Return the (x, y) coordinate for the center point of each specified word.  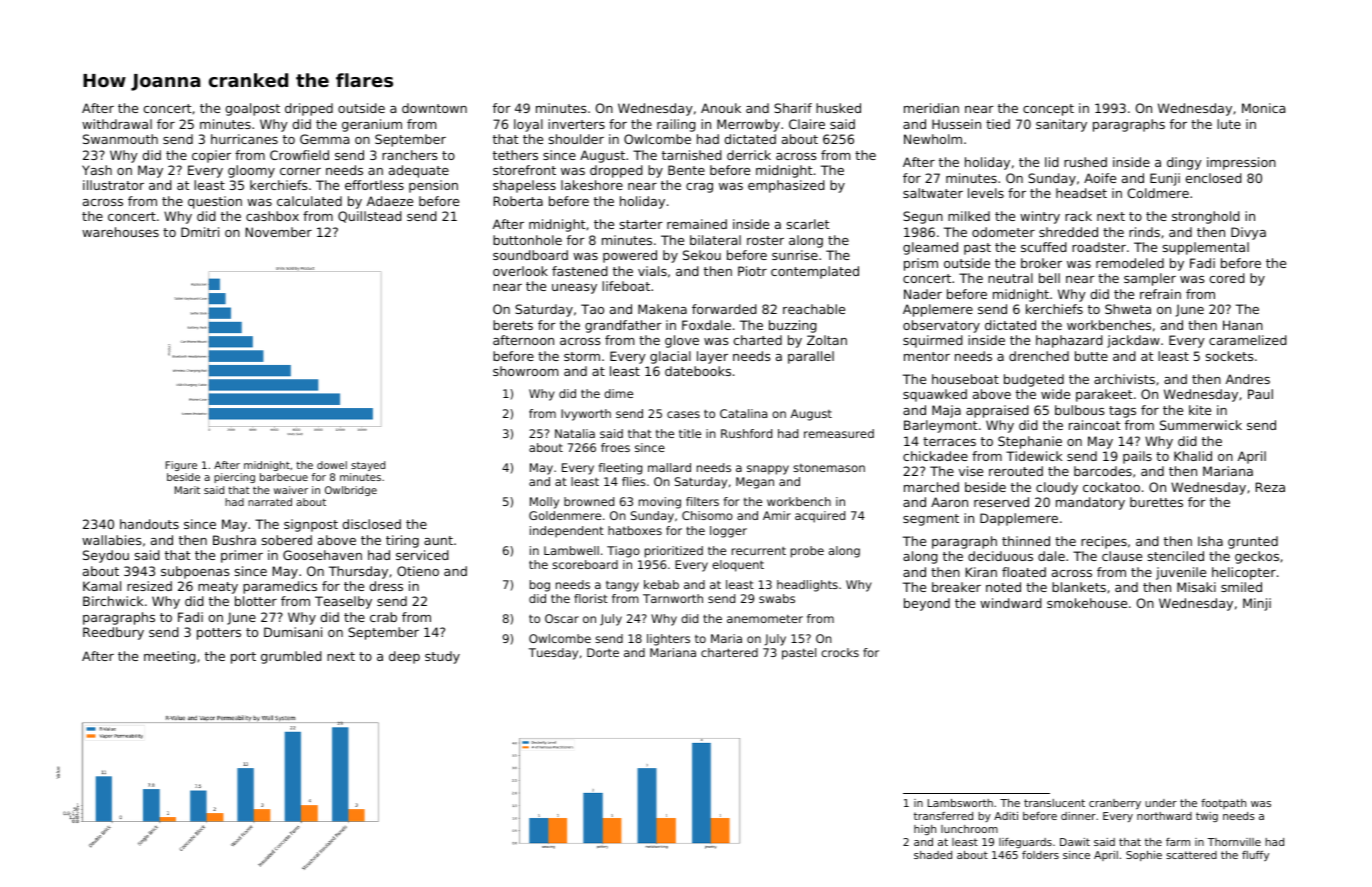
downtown (434, 108)
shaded (933, 855)
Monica (1263, 108)
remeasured (839, 433)
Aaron (949, 502)
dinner (1078, 816)
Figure (181, 466)
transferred (943, 816)
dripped (309, 109)
